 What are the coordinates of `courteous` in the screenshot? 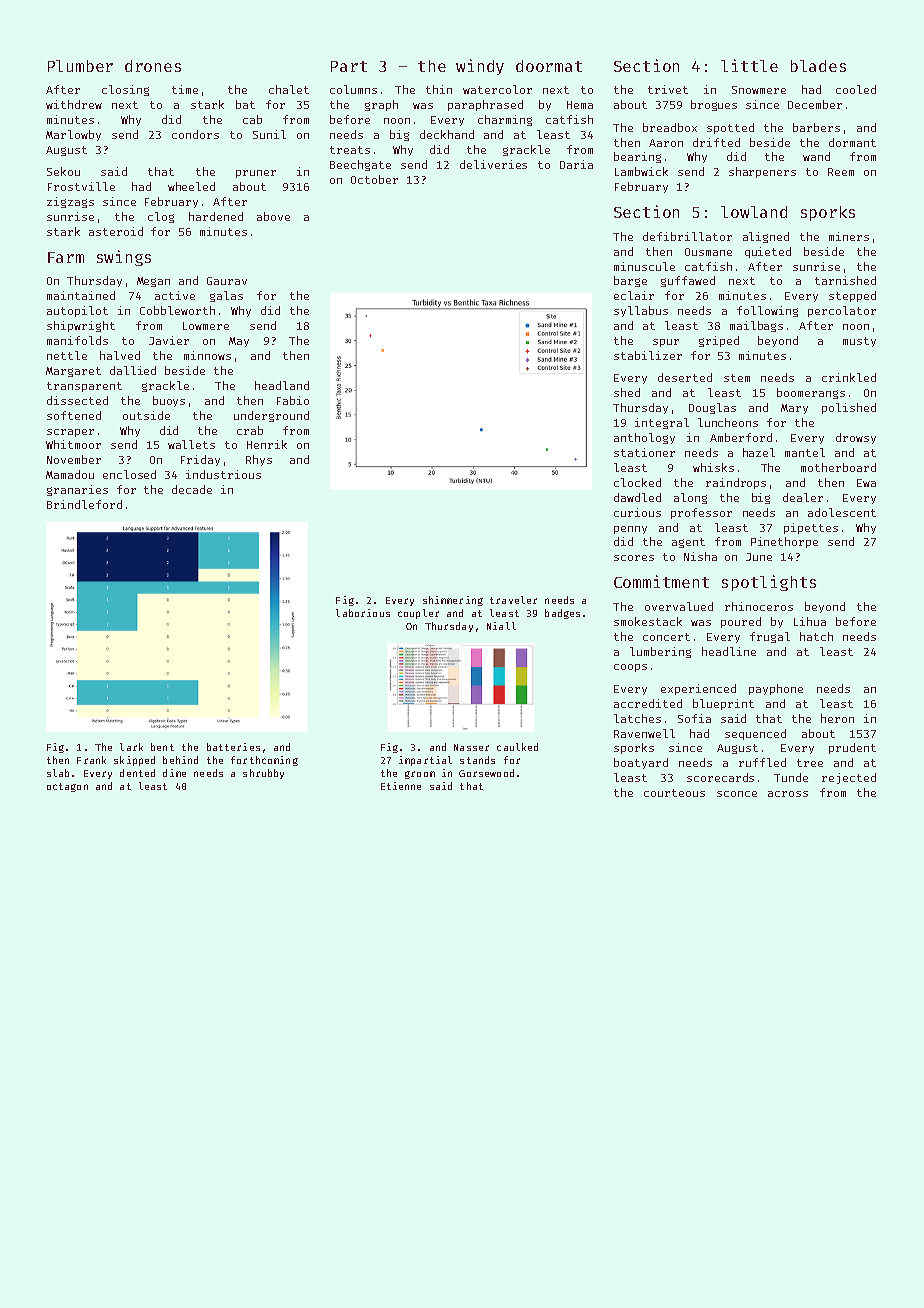 It's located at (674, 793).
